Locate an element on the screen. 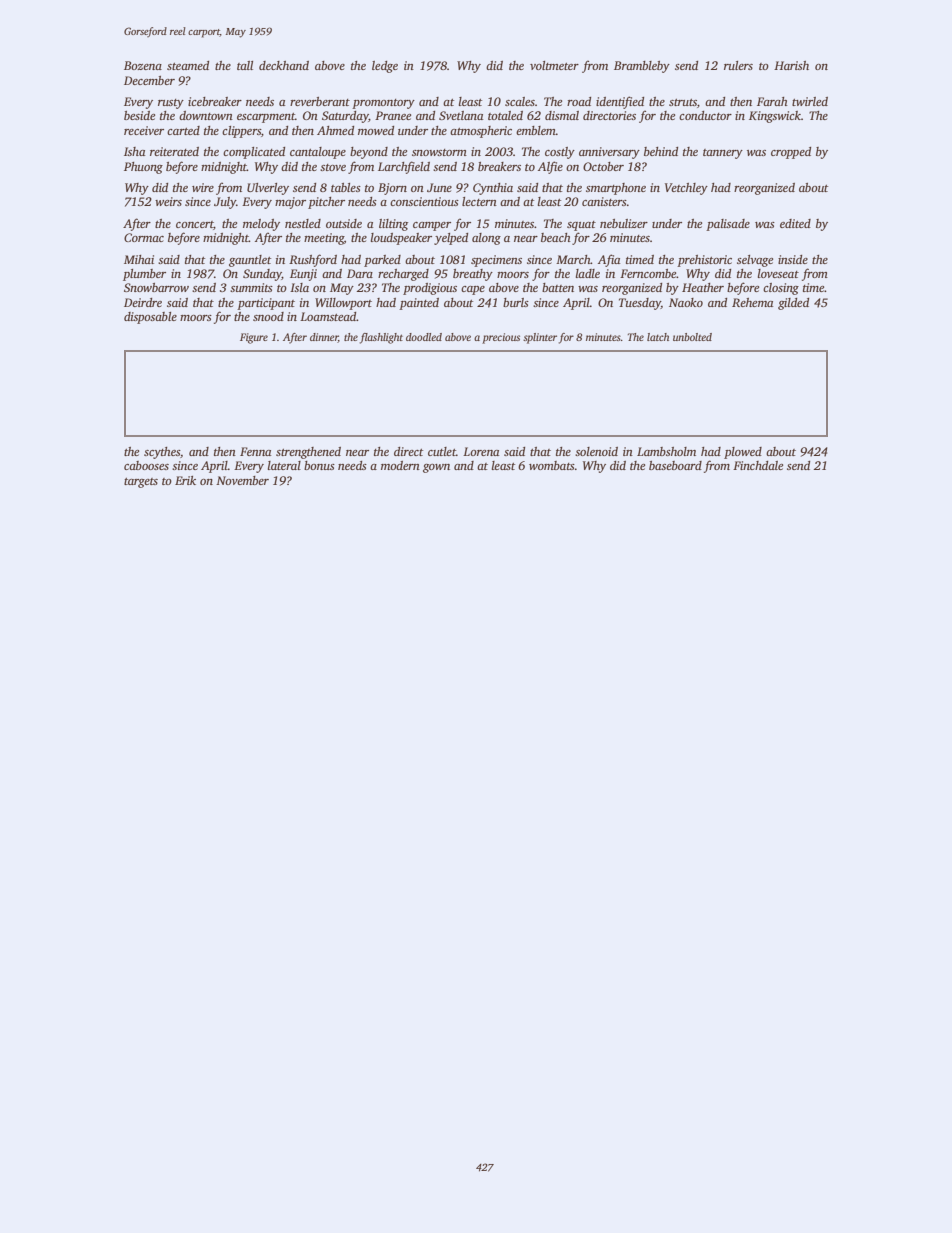 Image resolution: width=952 pixels, height=1233 pixels. inside is located at coordinates (793, 259).
